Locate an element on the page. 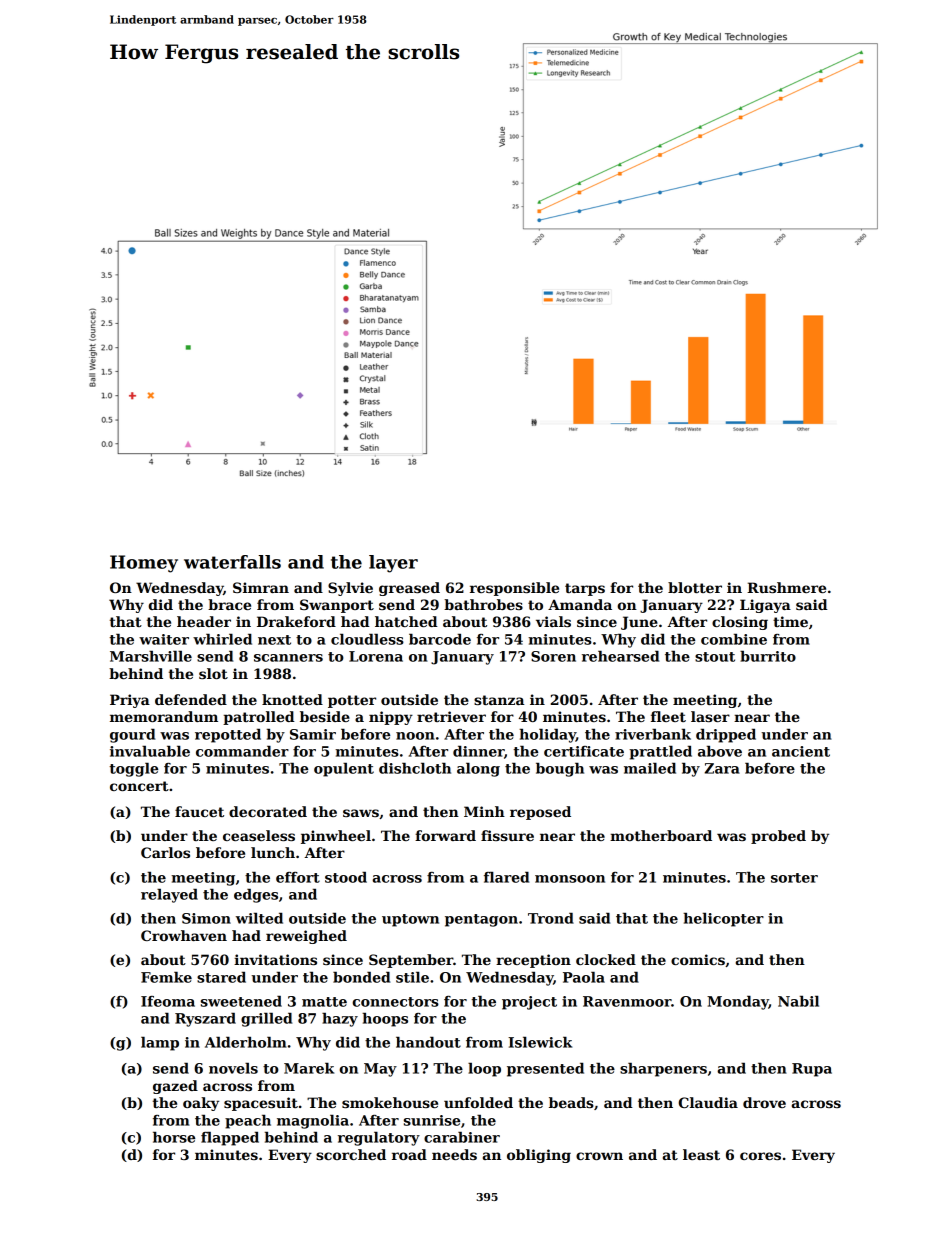  saws is located at coordinates (361, 813).
